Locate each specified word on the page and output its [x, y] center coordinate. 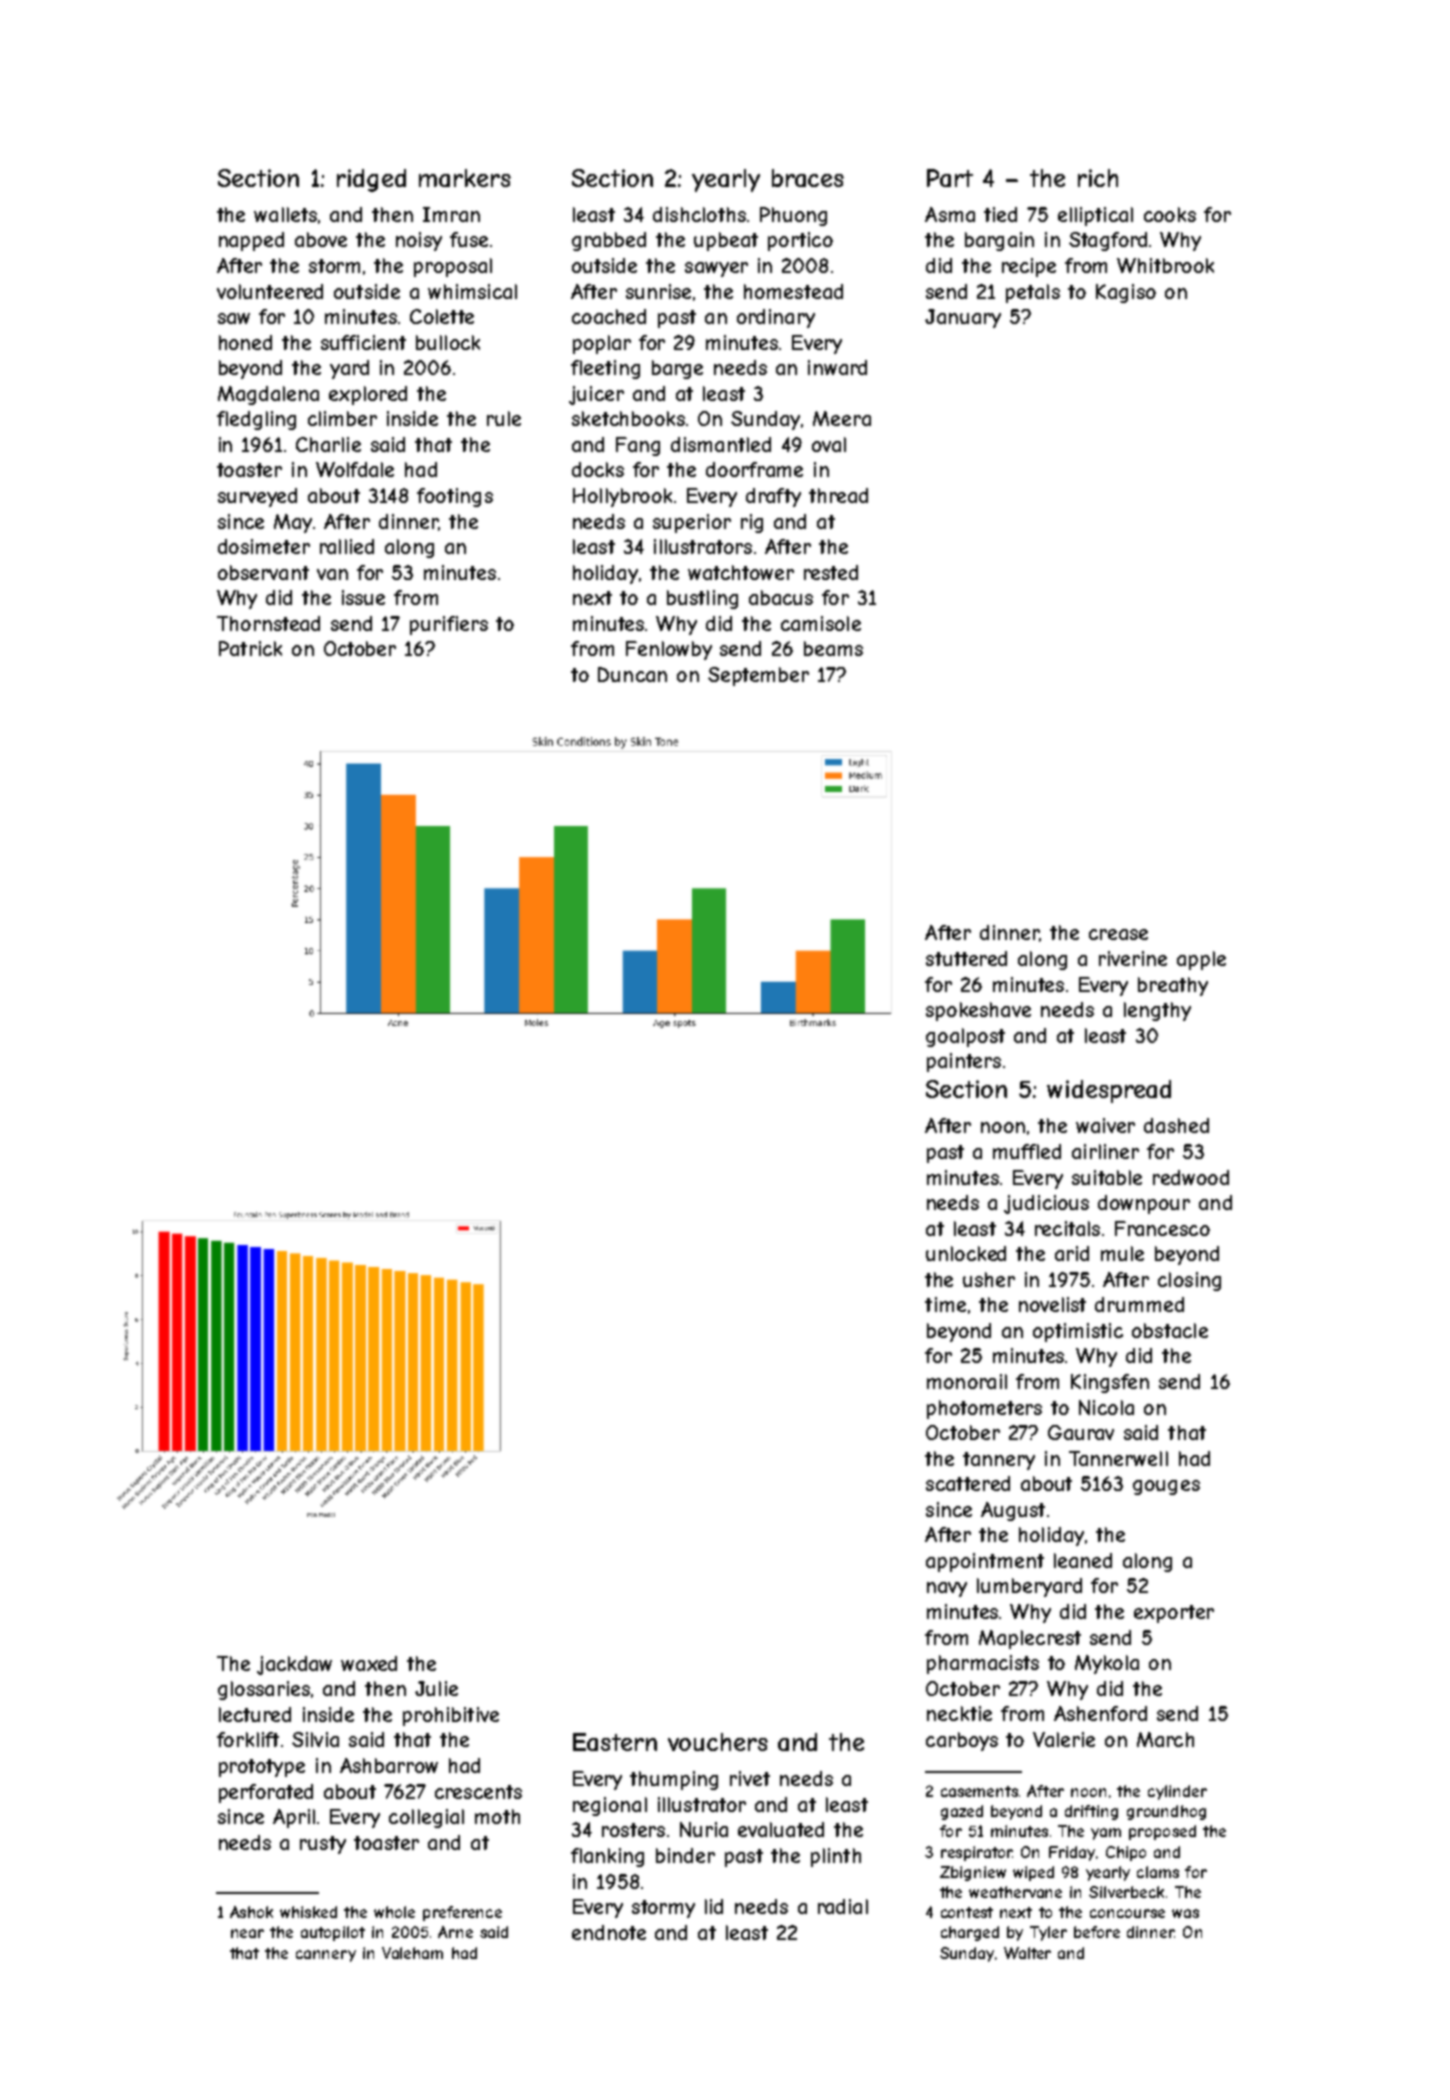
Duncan [632, 674]
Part [950, 178]
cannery [326, 1956]
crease [1118, 934]
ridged [371, 180]
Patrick [250, 648]
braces [808, 178]
